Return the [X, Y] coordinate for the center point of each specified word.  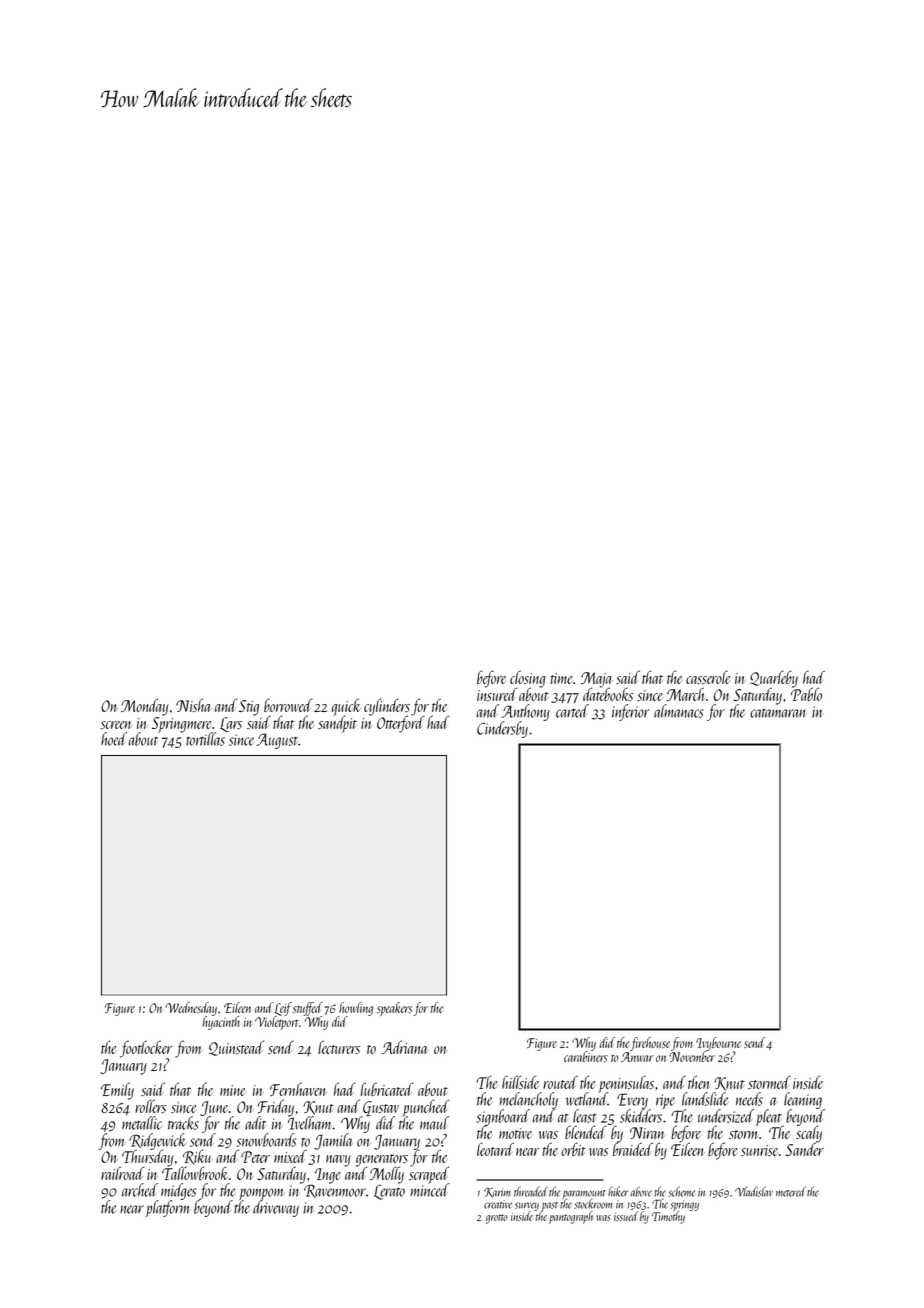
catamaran [778, 713]
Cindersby [502, 729]
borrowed [288, 705]
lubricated [386, 1089]
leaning [803, 1100]
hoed [114, 739]
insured [497, 694]
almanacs [679, 711]
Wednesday [191, 1009]
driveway [276, 1209]
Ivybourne [718, 1044]
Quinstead [236, 1048]
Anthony [525, 712]
